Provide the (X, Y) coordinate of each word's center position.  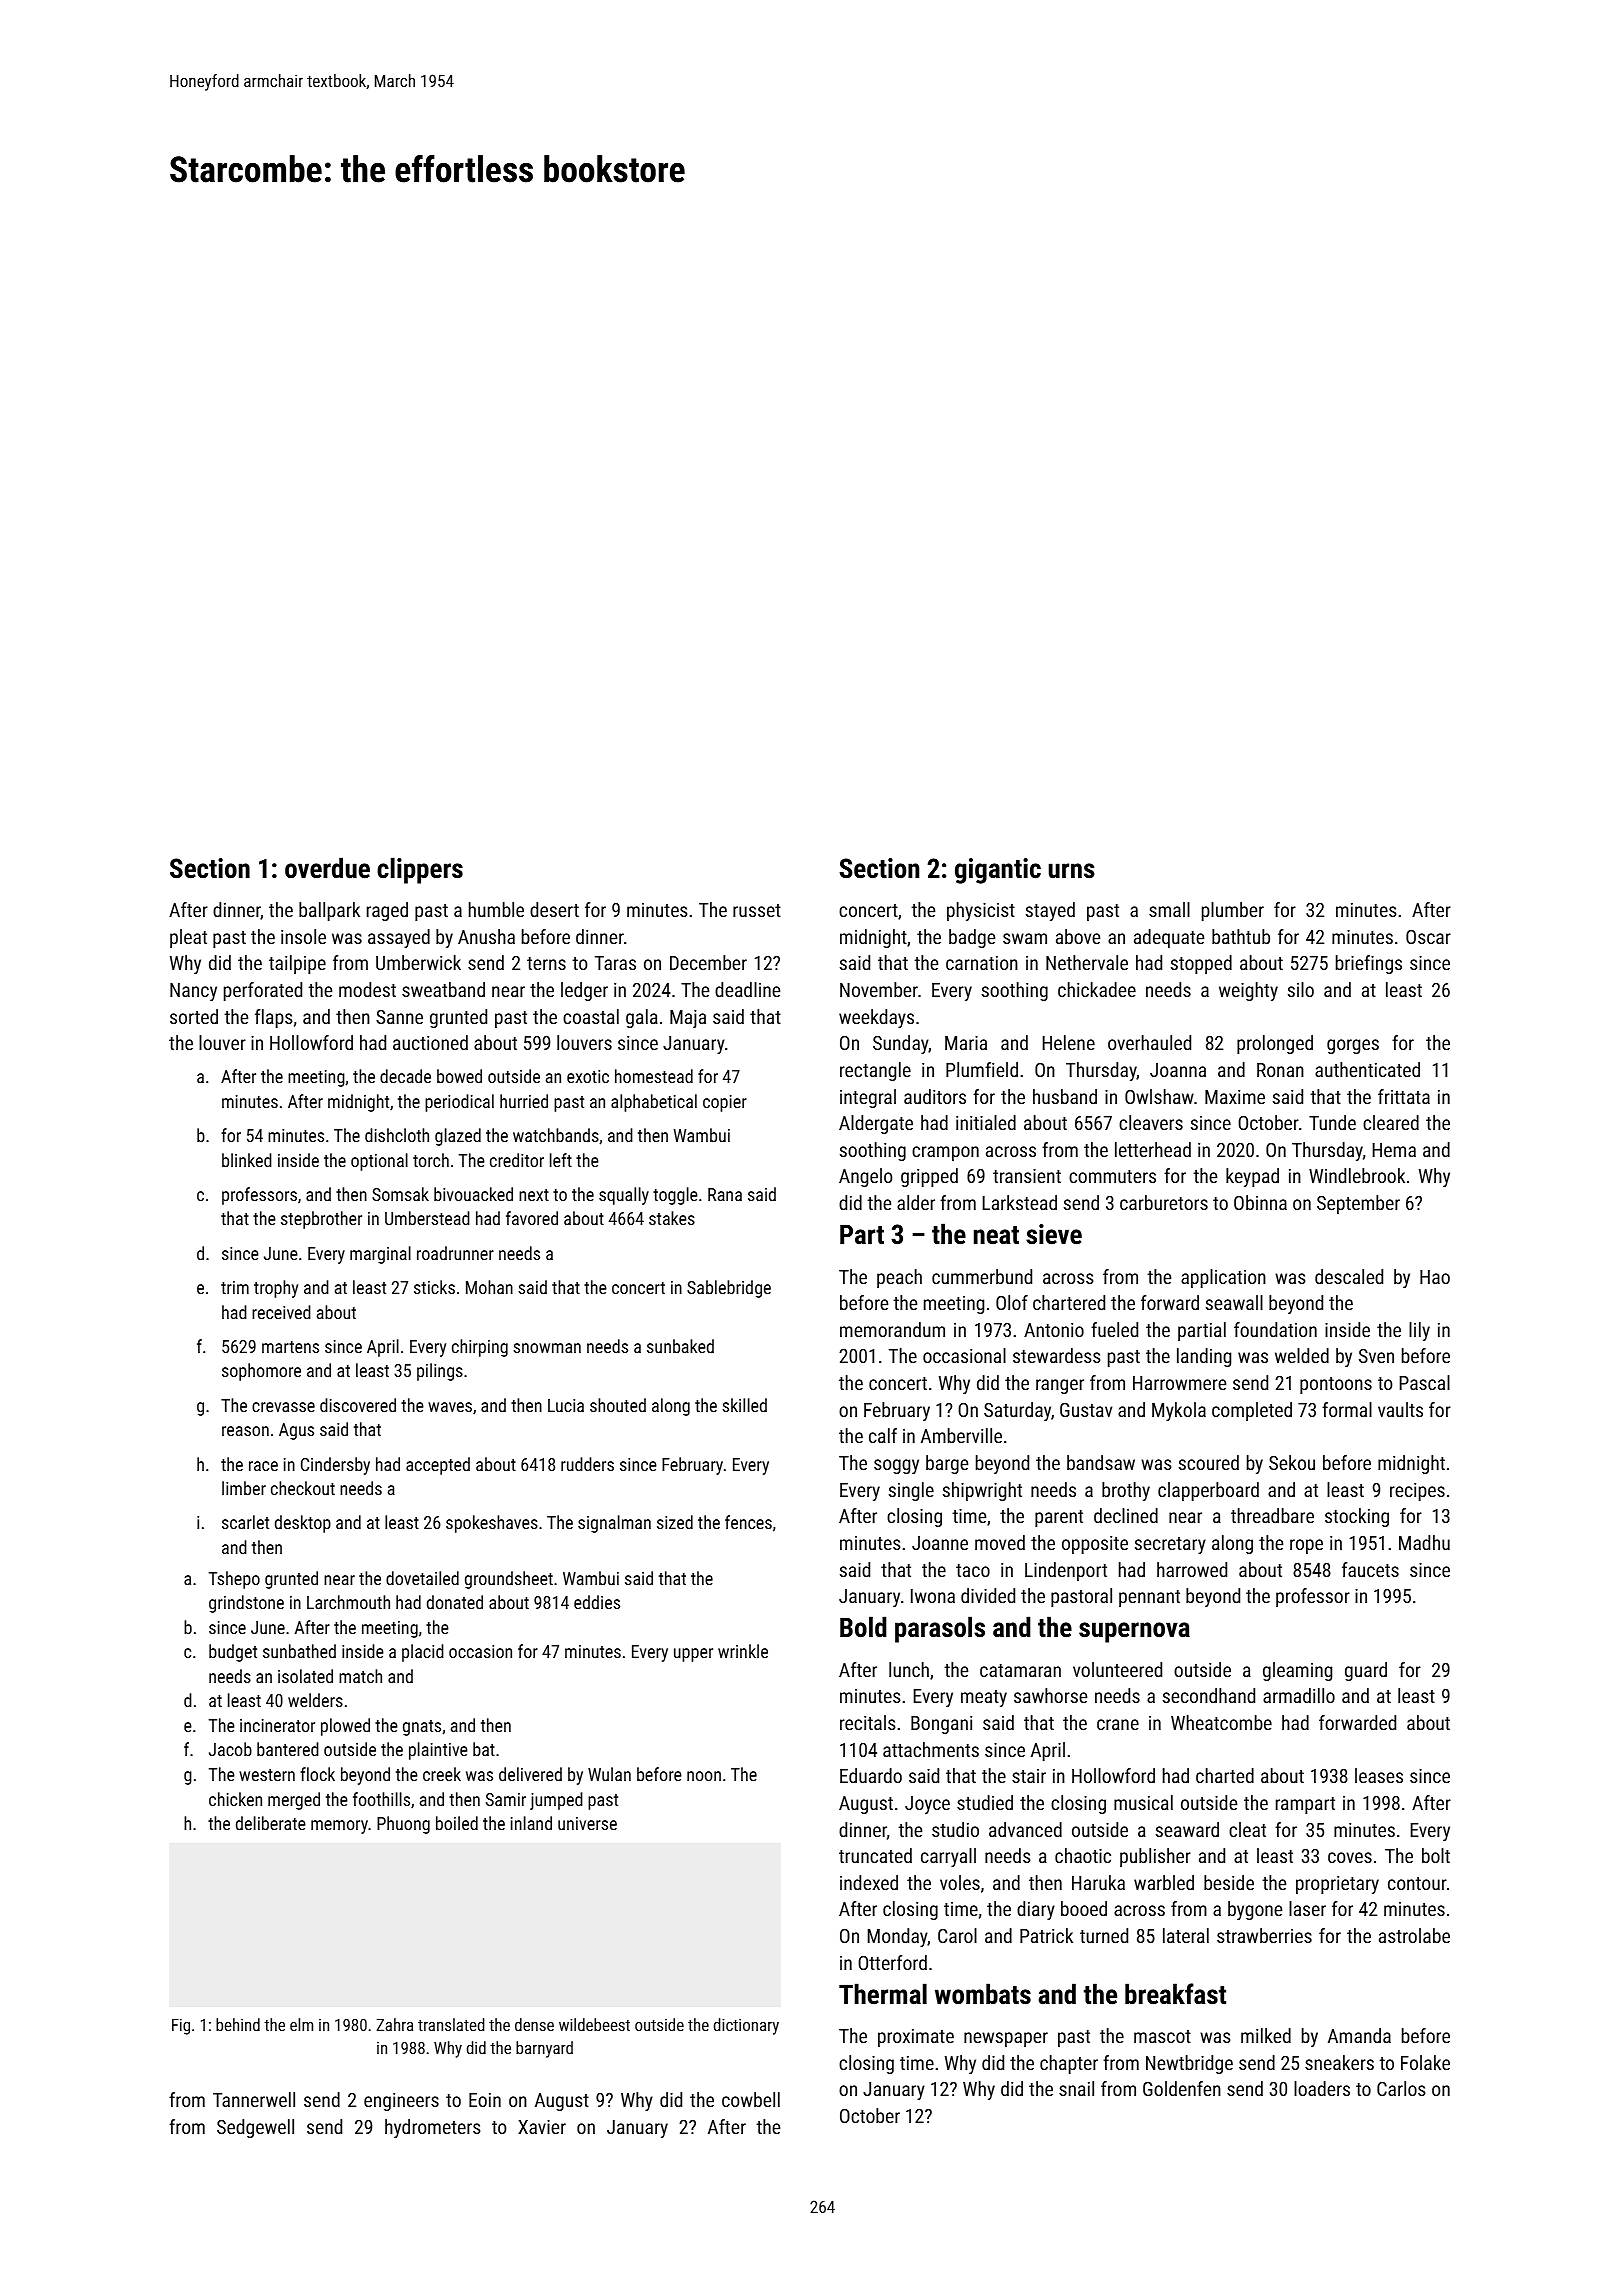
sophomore (261, 1372)
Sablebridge (729, 1289)
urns (1072, 871)
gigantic (998, 871)
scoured (1209, 1462)
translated (451, 2024)
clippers (420, 870)
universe (587, 1823)
